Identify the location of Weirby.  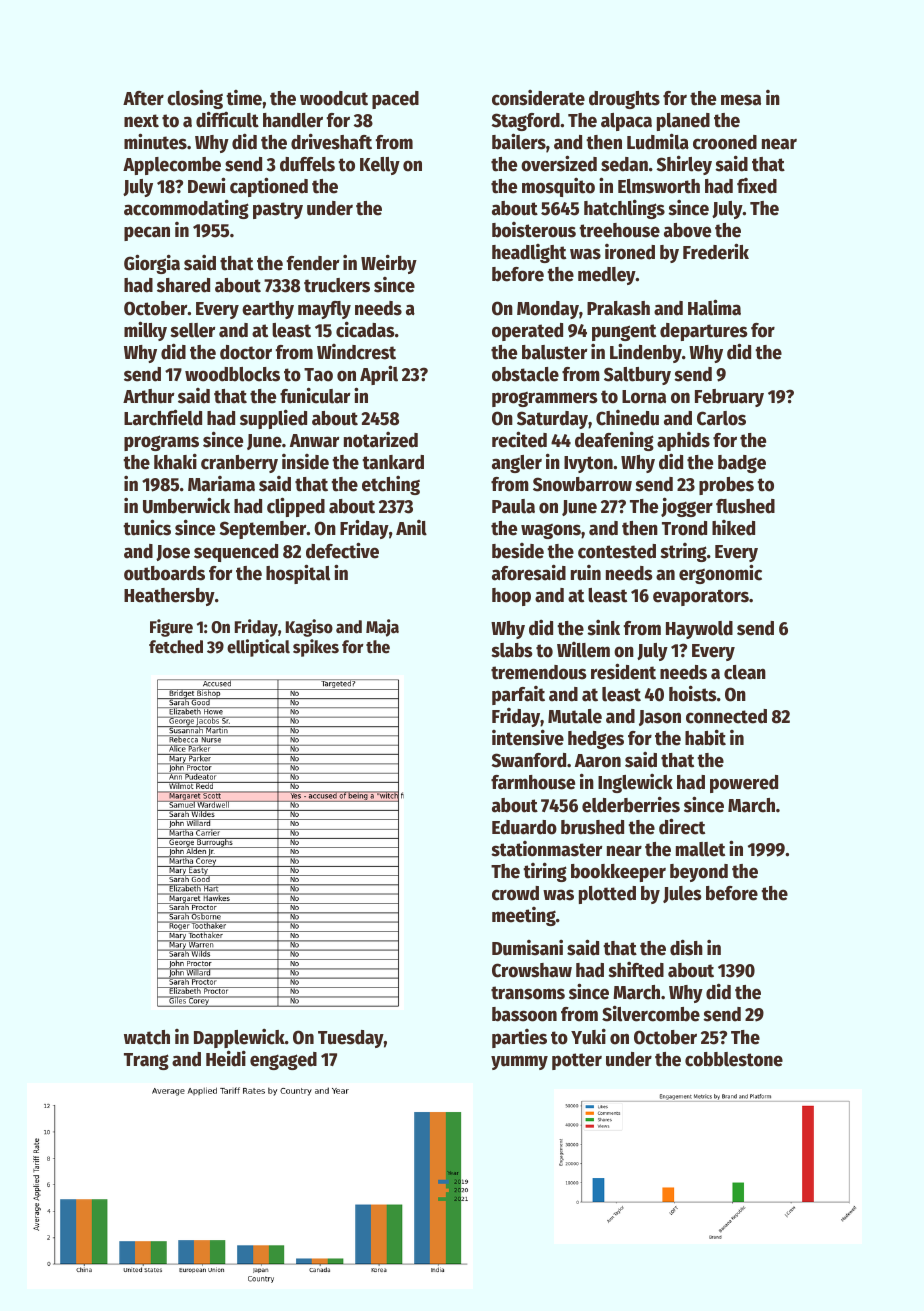
(389, 264).
